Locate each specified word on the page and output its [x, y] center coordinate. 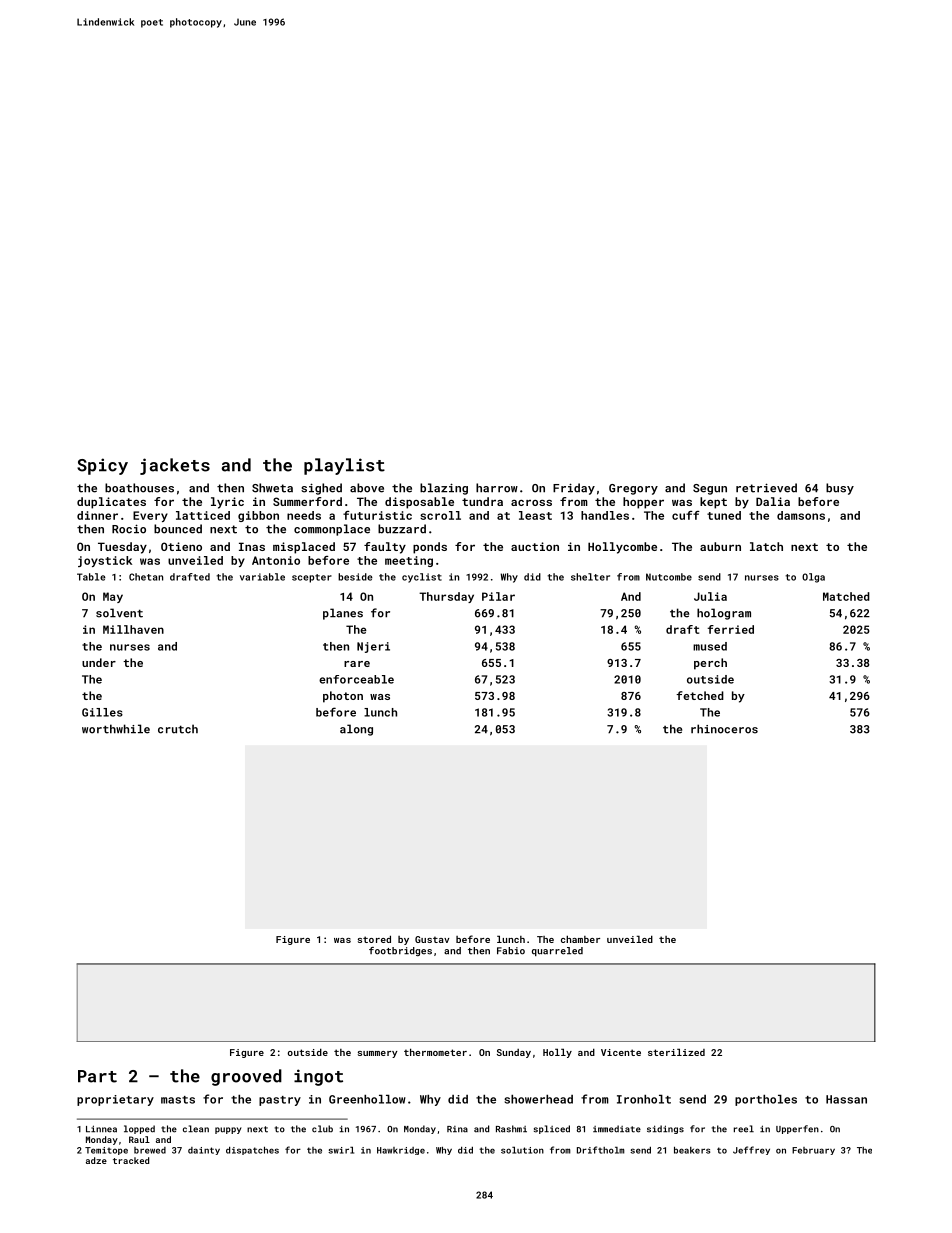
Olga [813, 578]
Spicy [102, 466]
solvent [119, 613]
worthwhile [116, 729]
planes [343, 614]
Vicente [621, 1052]
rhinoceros [724, 729]
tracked [131, 1160]
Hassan [846, 1099]
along [356, 730]
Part [97, 1076]
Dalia [773, 501]
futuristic [377, 515]
